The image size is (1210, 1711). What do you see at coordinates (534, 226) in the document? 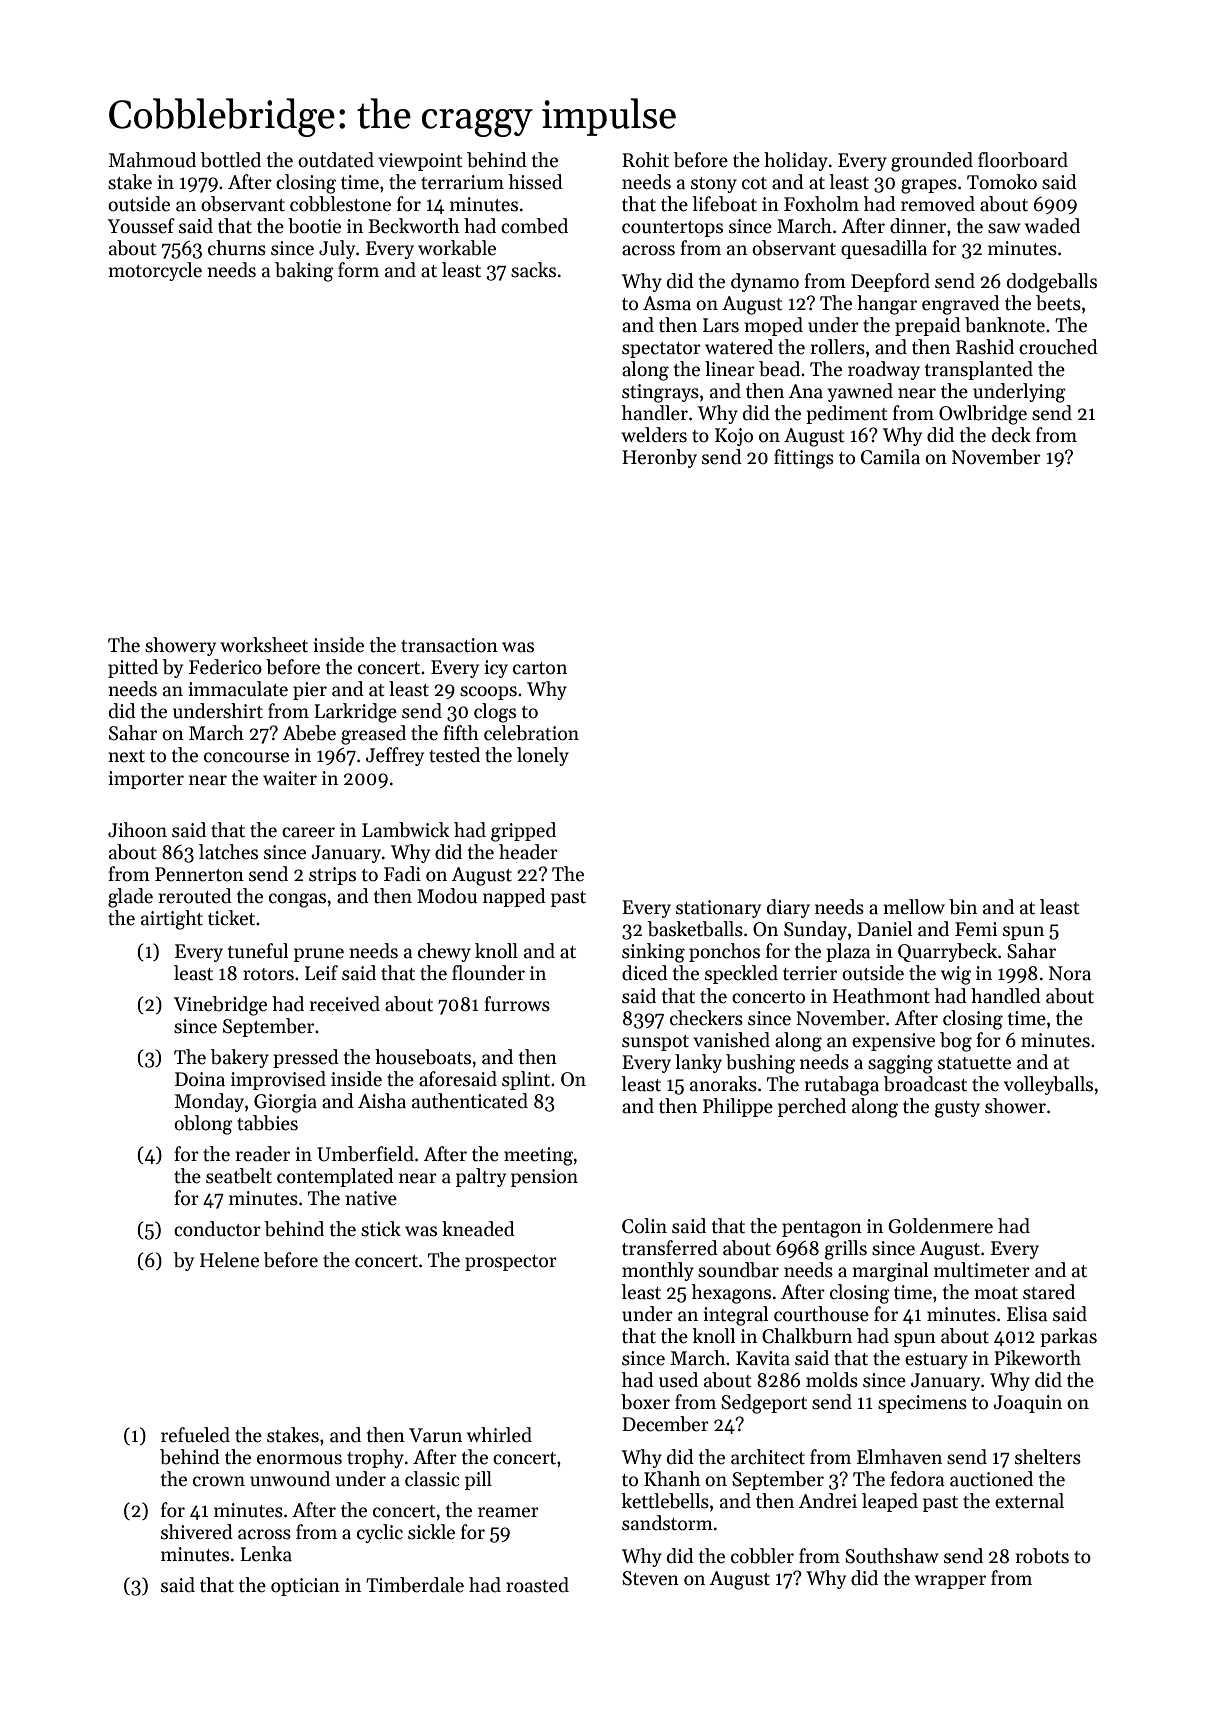
I see `combed` at bounding box center [534, 226].
